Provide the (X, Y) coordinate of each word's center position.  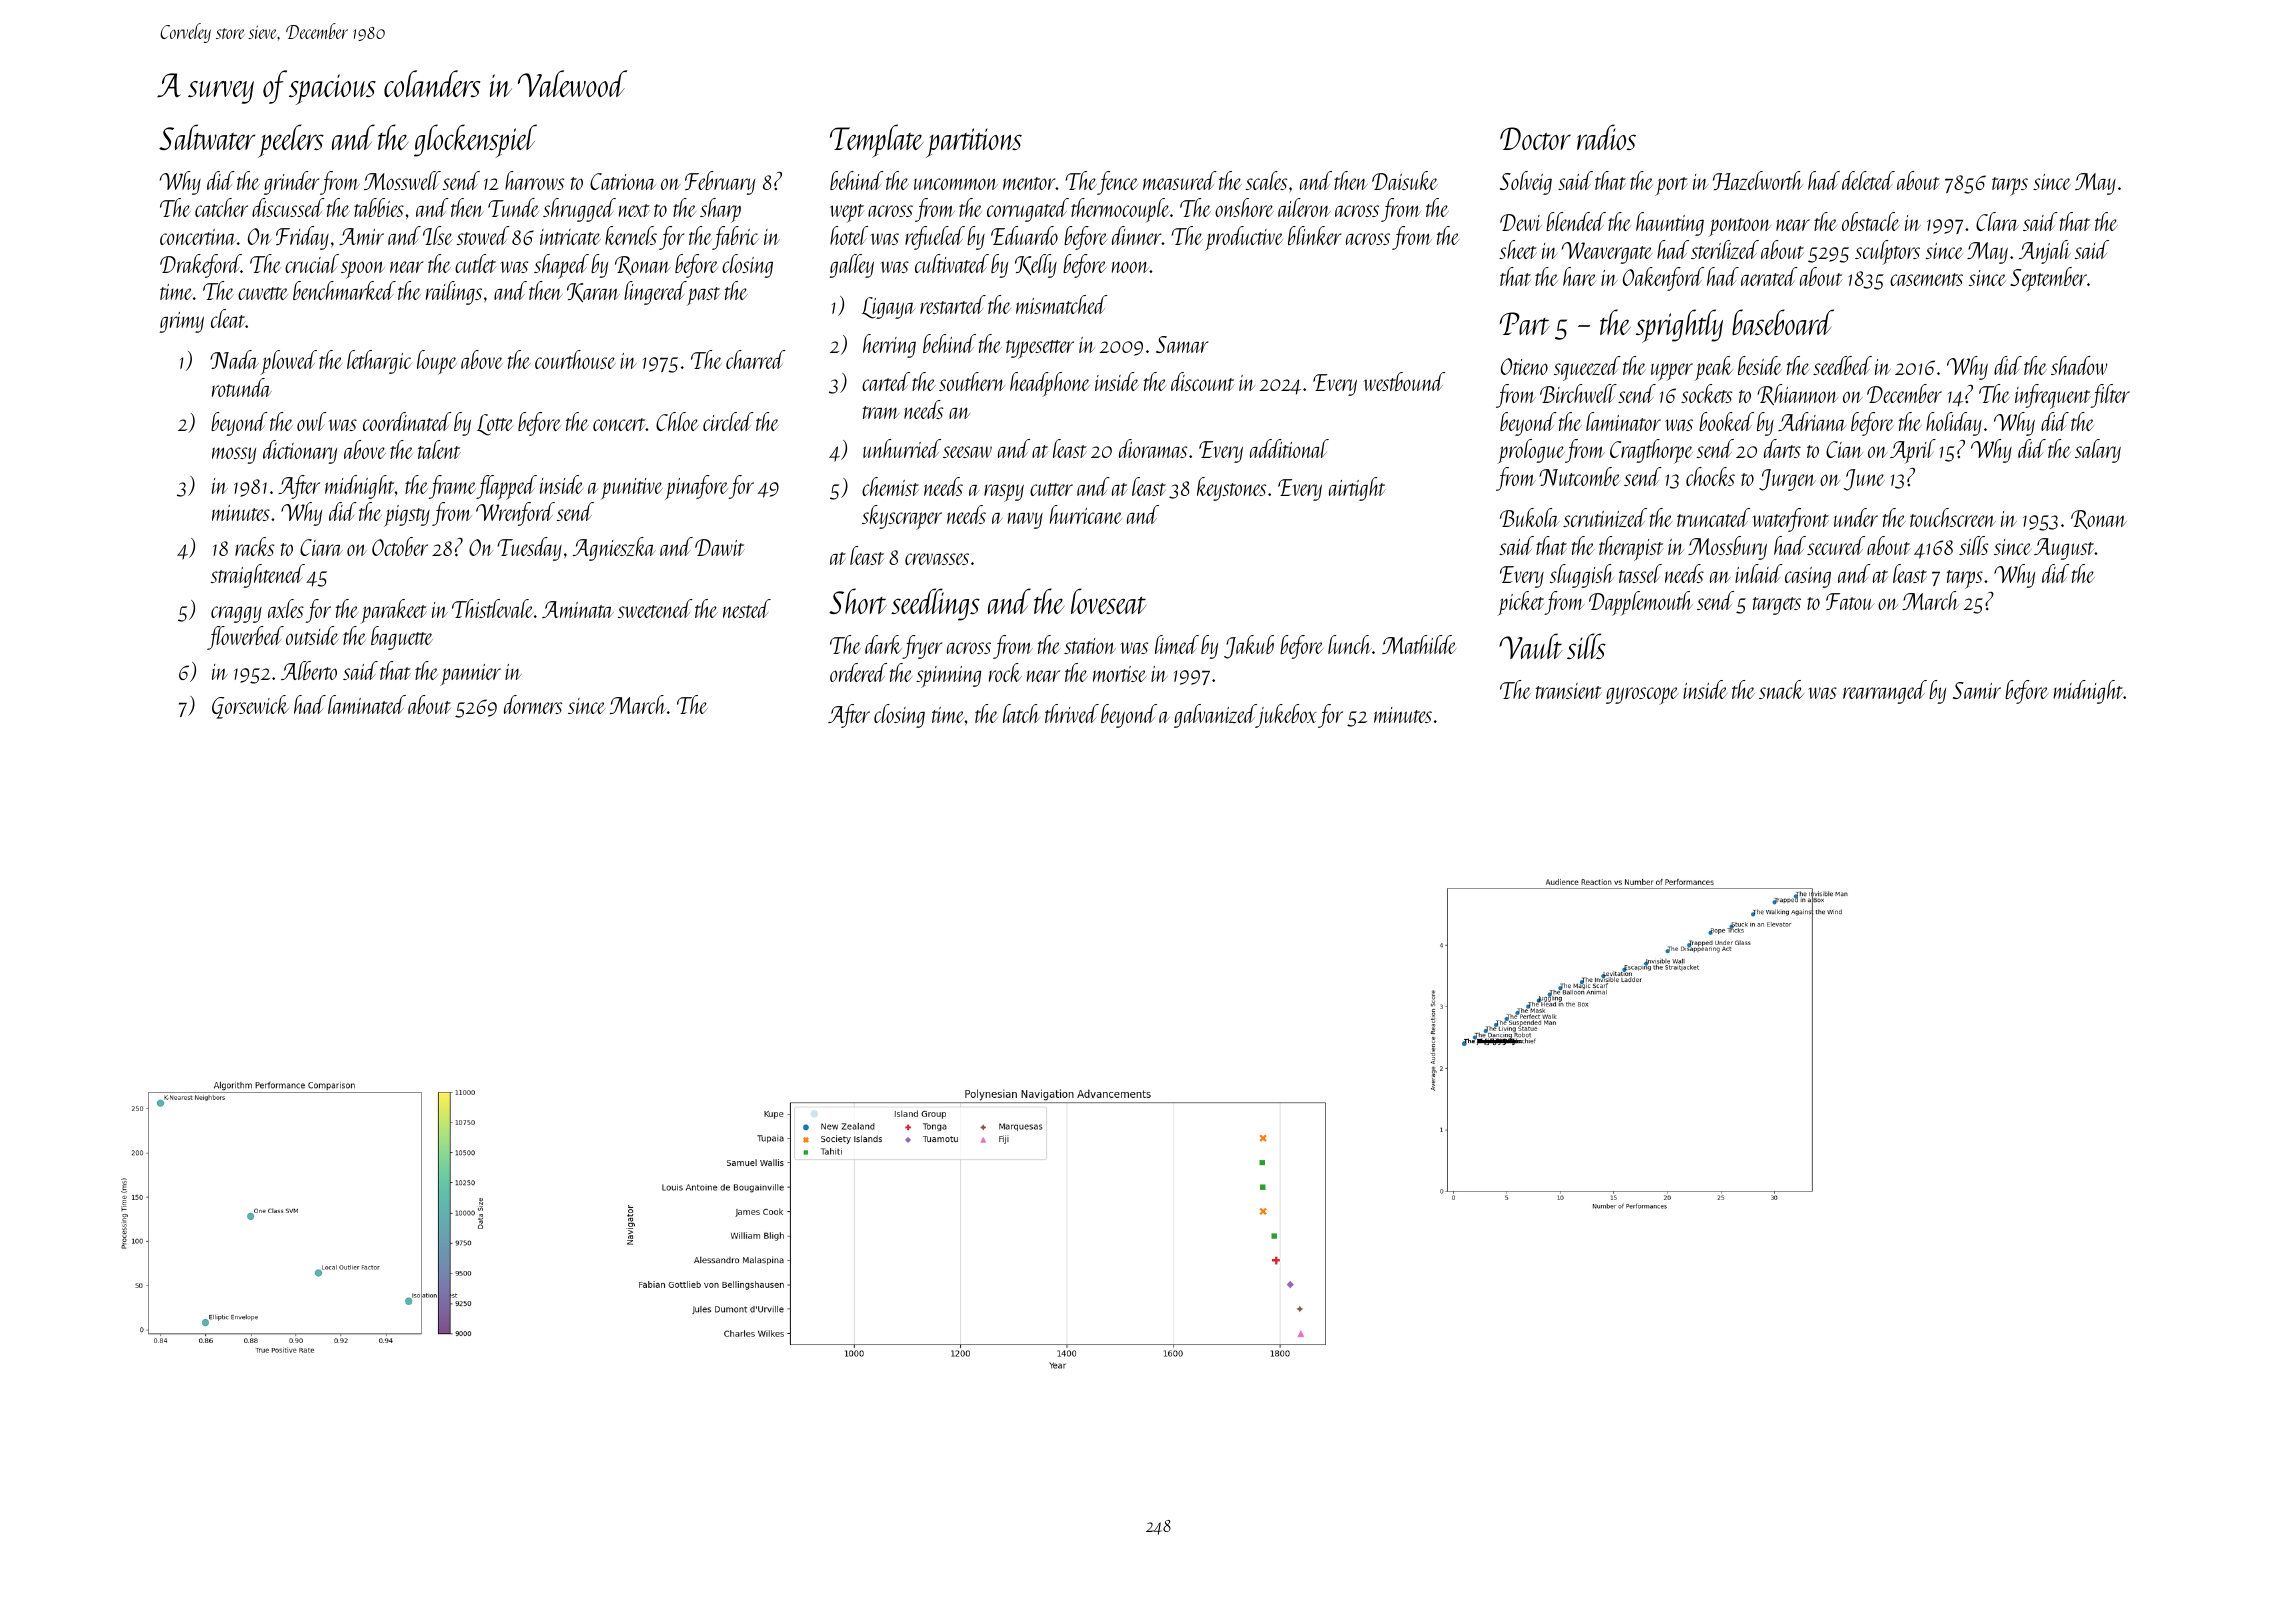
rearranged (1885, 692)
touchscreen (1953, 517)
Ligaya (888, 308)
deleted (1868, 180)
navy (1025, 520)
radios (1606, 137)
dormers (533, 704)
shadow (2079, 365)
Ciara (321, 547)
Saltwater (207, 137)
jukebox (1286, 716)
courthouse (575, 359)
